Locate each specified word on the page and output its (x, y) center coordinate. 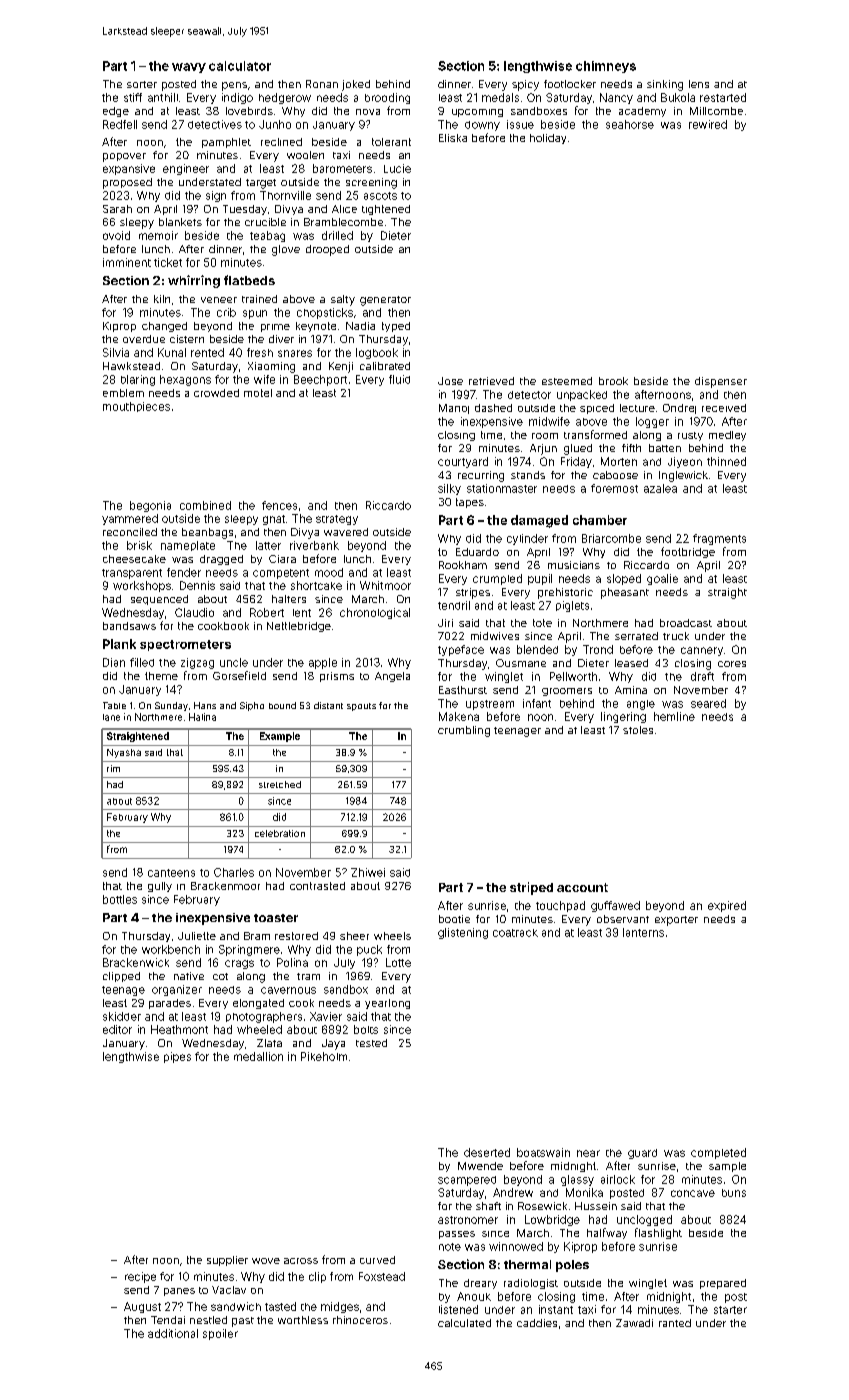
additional (173, 1333)
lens (699, 84)
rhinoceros (360, 1320)
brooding (387, 98)
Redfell (120, 124)
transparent (132, 574)
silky (449, 489)
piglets (572, 606)
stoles (638, 730)
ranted (675, 1323)
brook (613, 381)
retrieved (491, 381)
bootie (454, 919)
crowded (216, 393)
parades (170, 1004)
